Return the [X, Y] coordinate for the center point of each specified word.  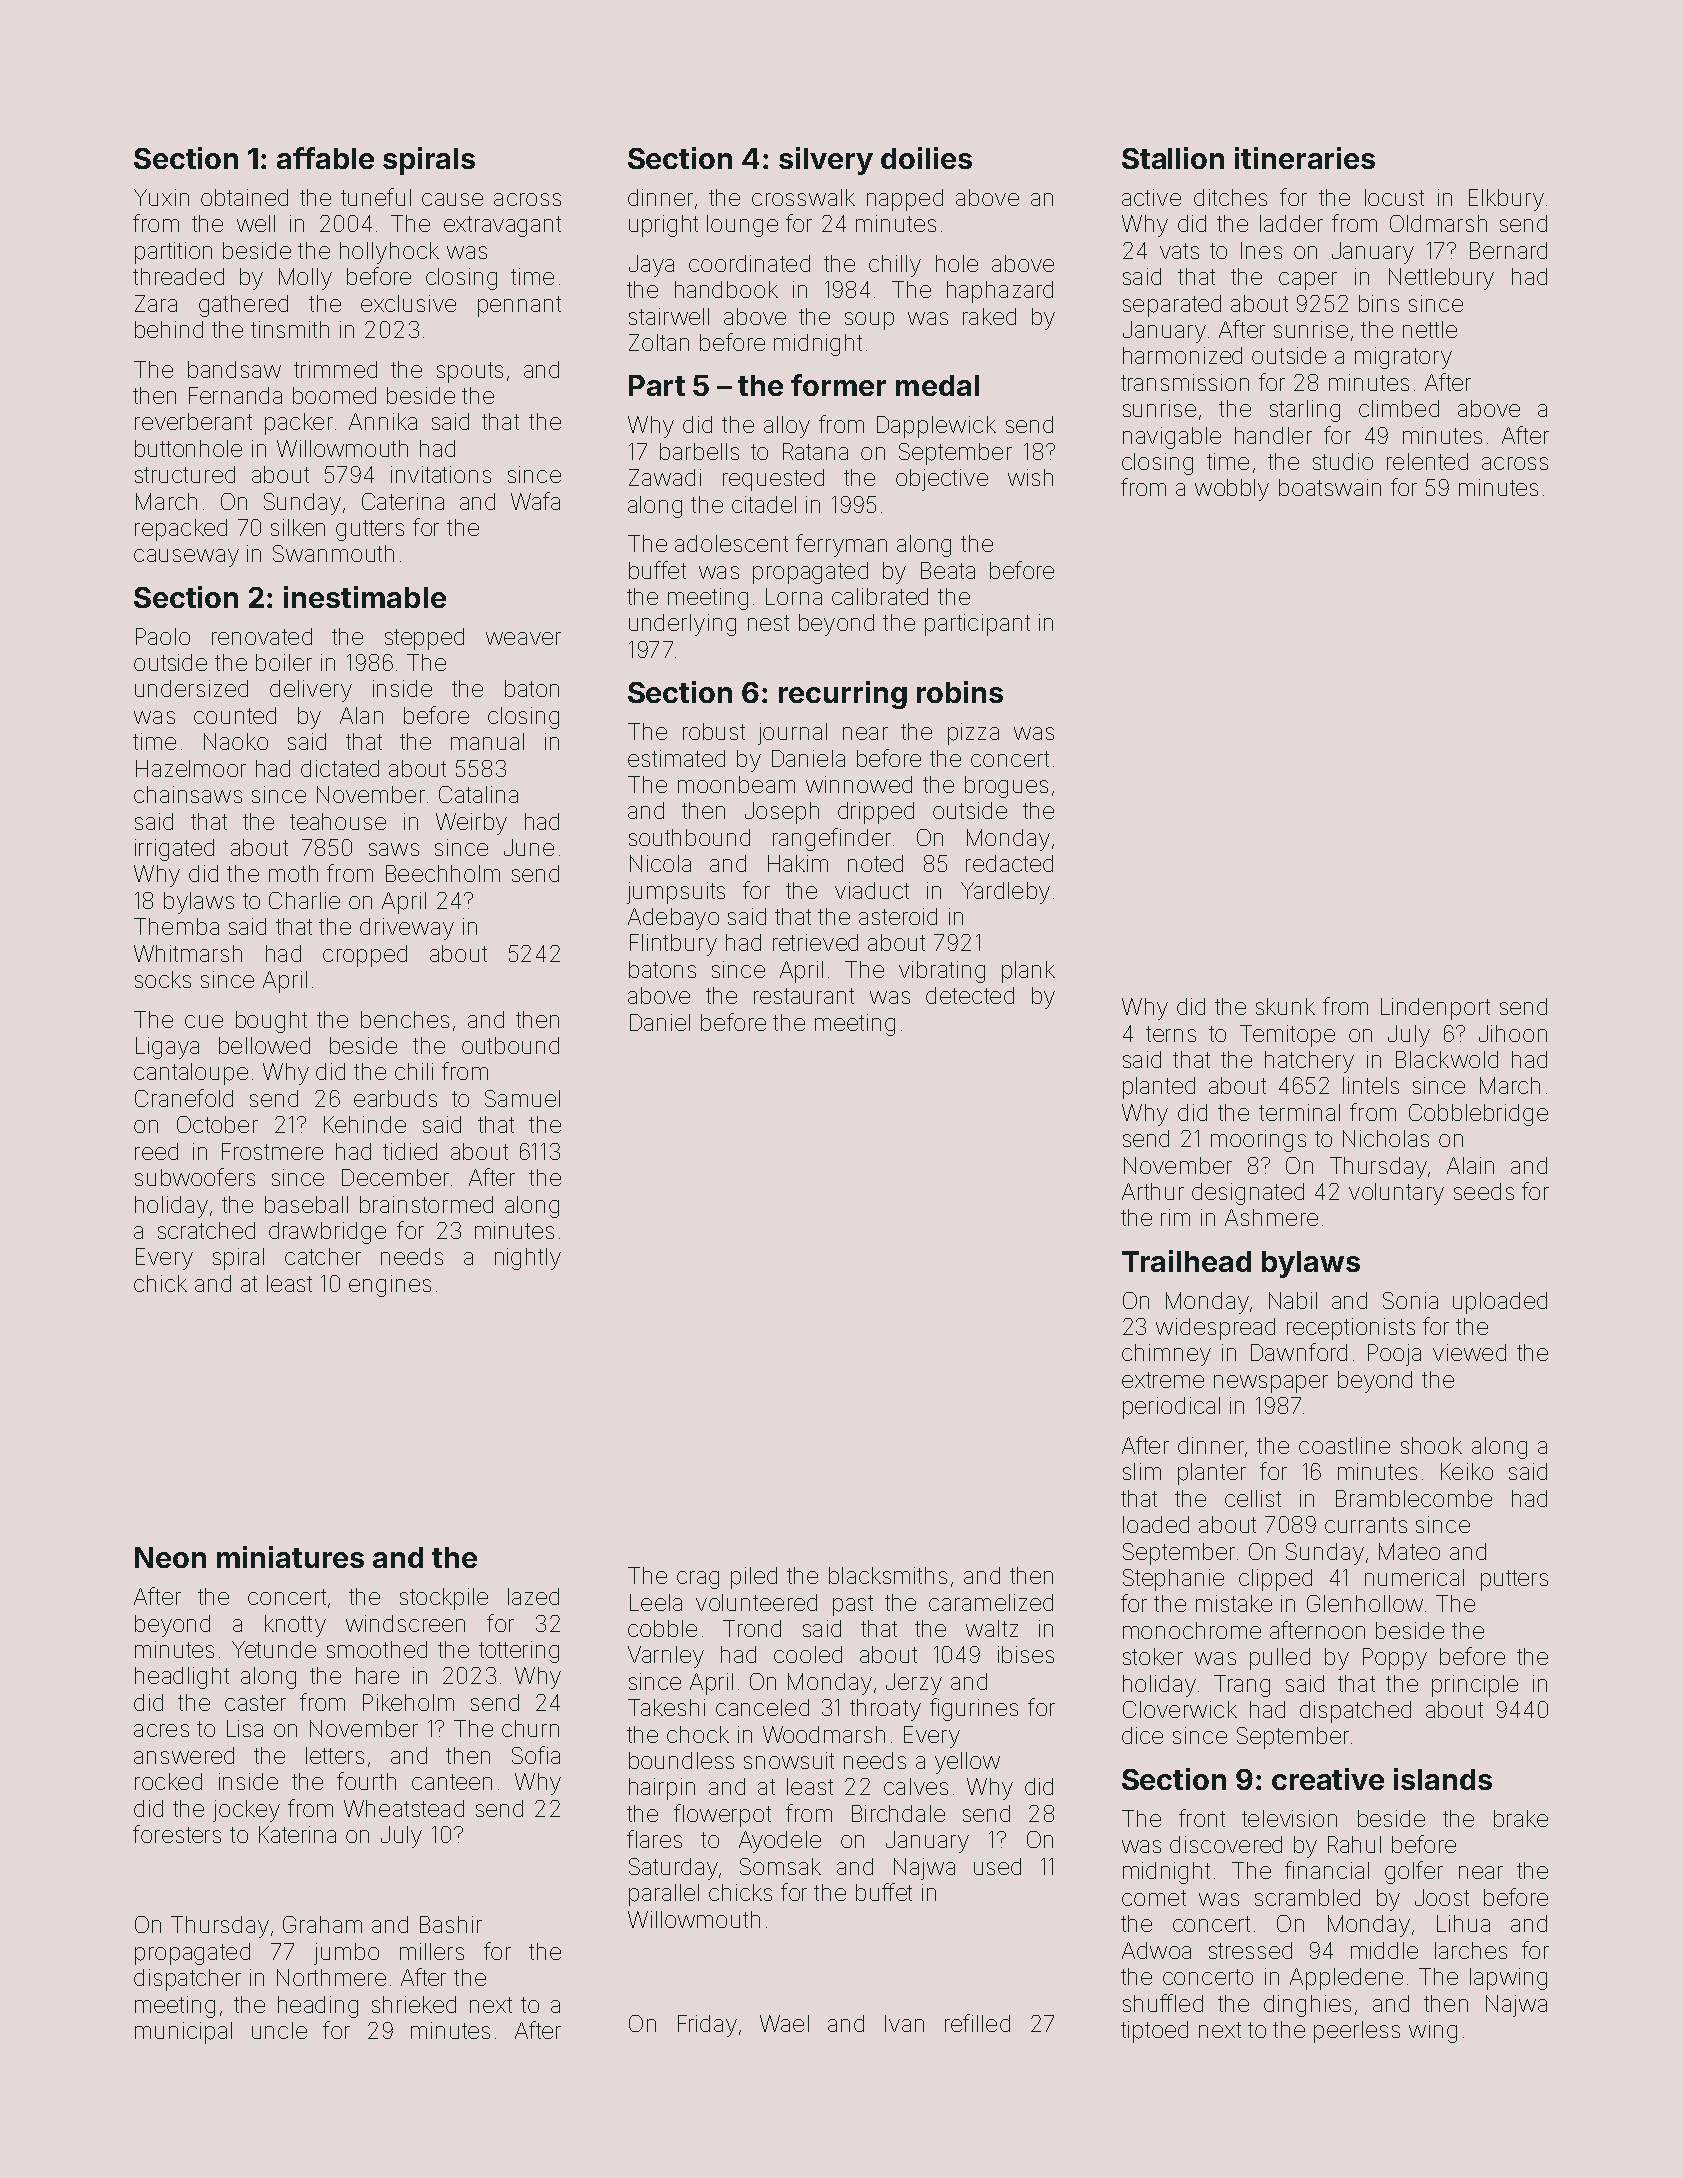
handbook [726, 289]
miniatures [290, 1557]
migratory [1403, 358]
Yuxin [161, 197]
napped [905, 200]
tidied [410, 1151]
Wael [784, 2023]
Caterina [403, 501]
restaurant [804, 996]
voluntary [1396, 1194]
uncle [279, 2030]
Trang [1242, 1686]
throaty [885, 1710]
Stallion [1173, 158]
